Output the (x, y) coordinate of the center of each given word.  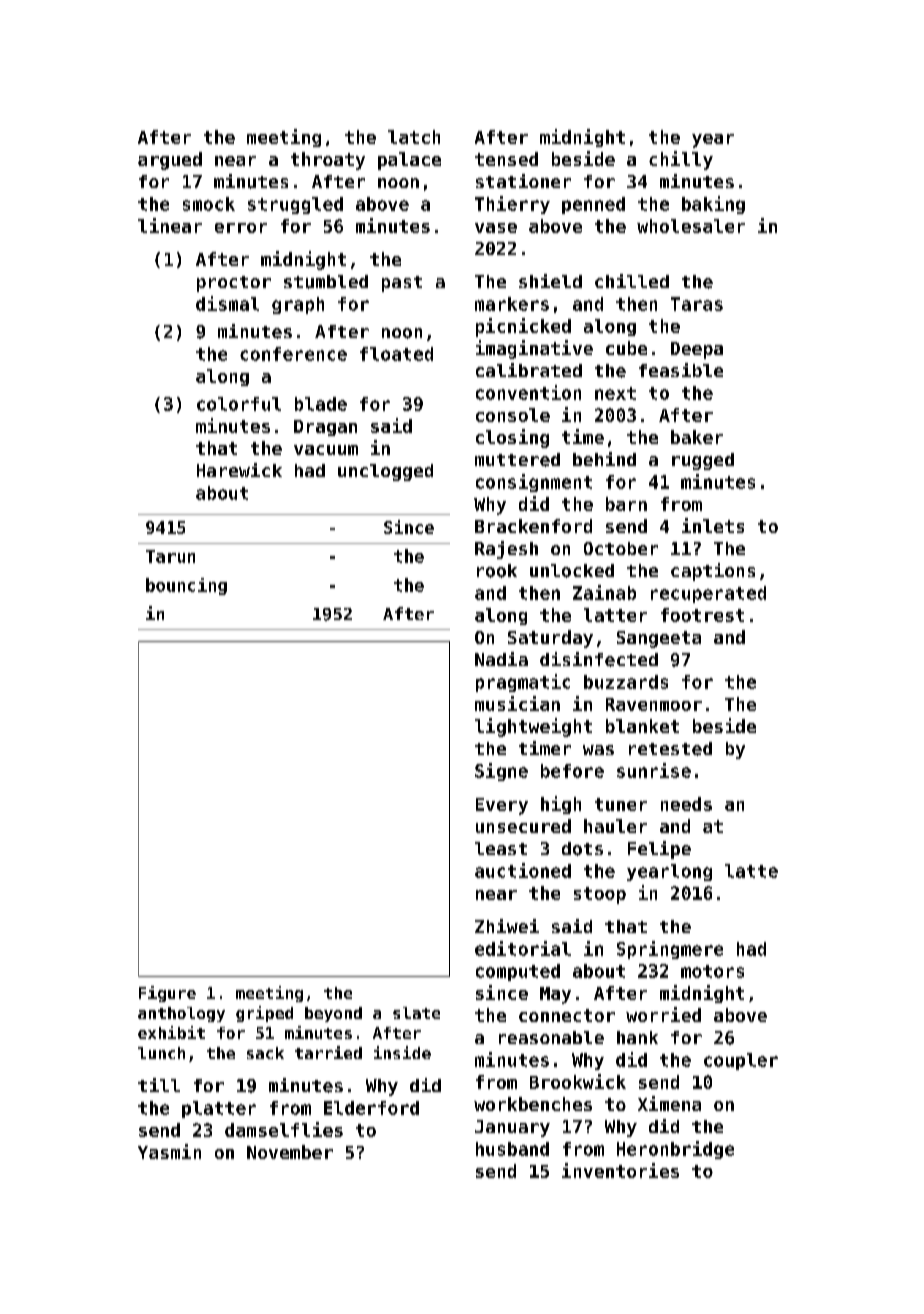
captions (713, 572)
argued (170, 161)
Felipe (659, 850)
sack (265, 1053)
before (572, 771)
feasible (681, 370)
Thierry (512, 205)
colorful (239, 404)
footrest (702, 615)
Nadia (501, 659)
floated (396, 354)
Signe (501, 772)
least (501, 848)
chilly (681, 160)
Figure (167, 994)
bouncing (186, 586)
